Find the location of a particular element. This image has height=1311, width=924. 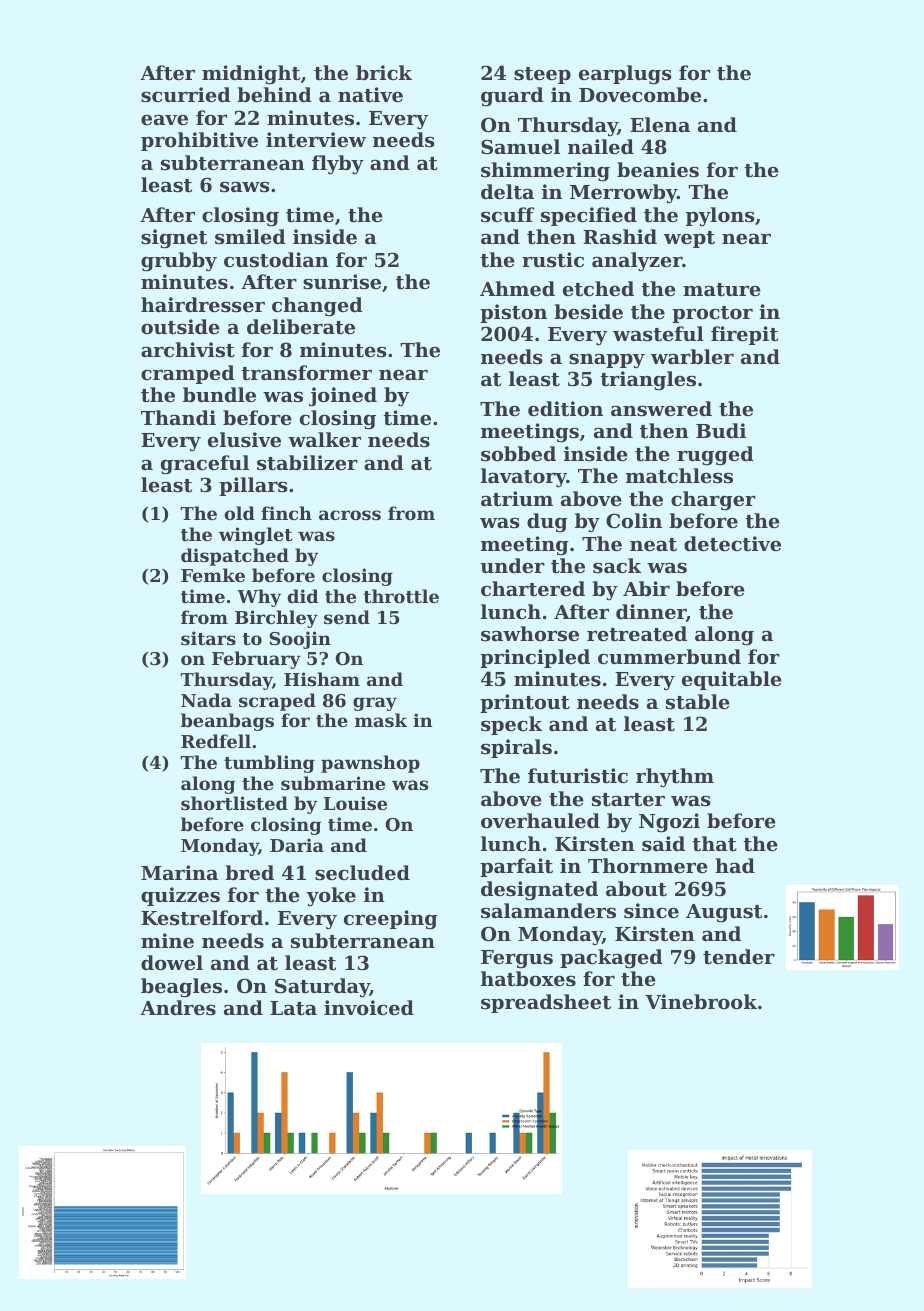

Dovecombe is located at coordinates (640, 95).
